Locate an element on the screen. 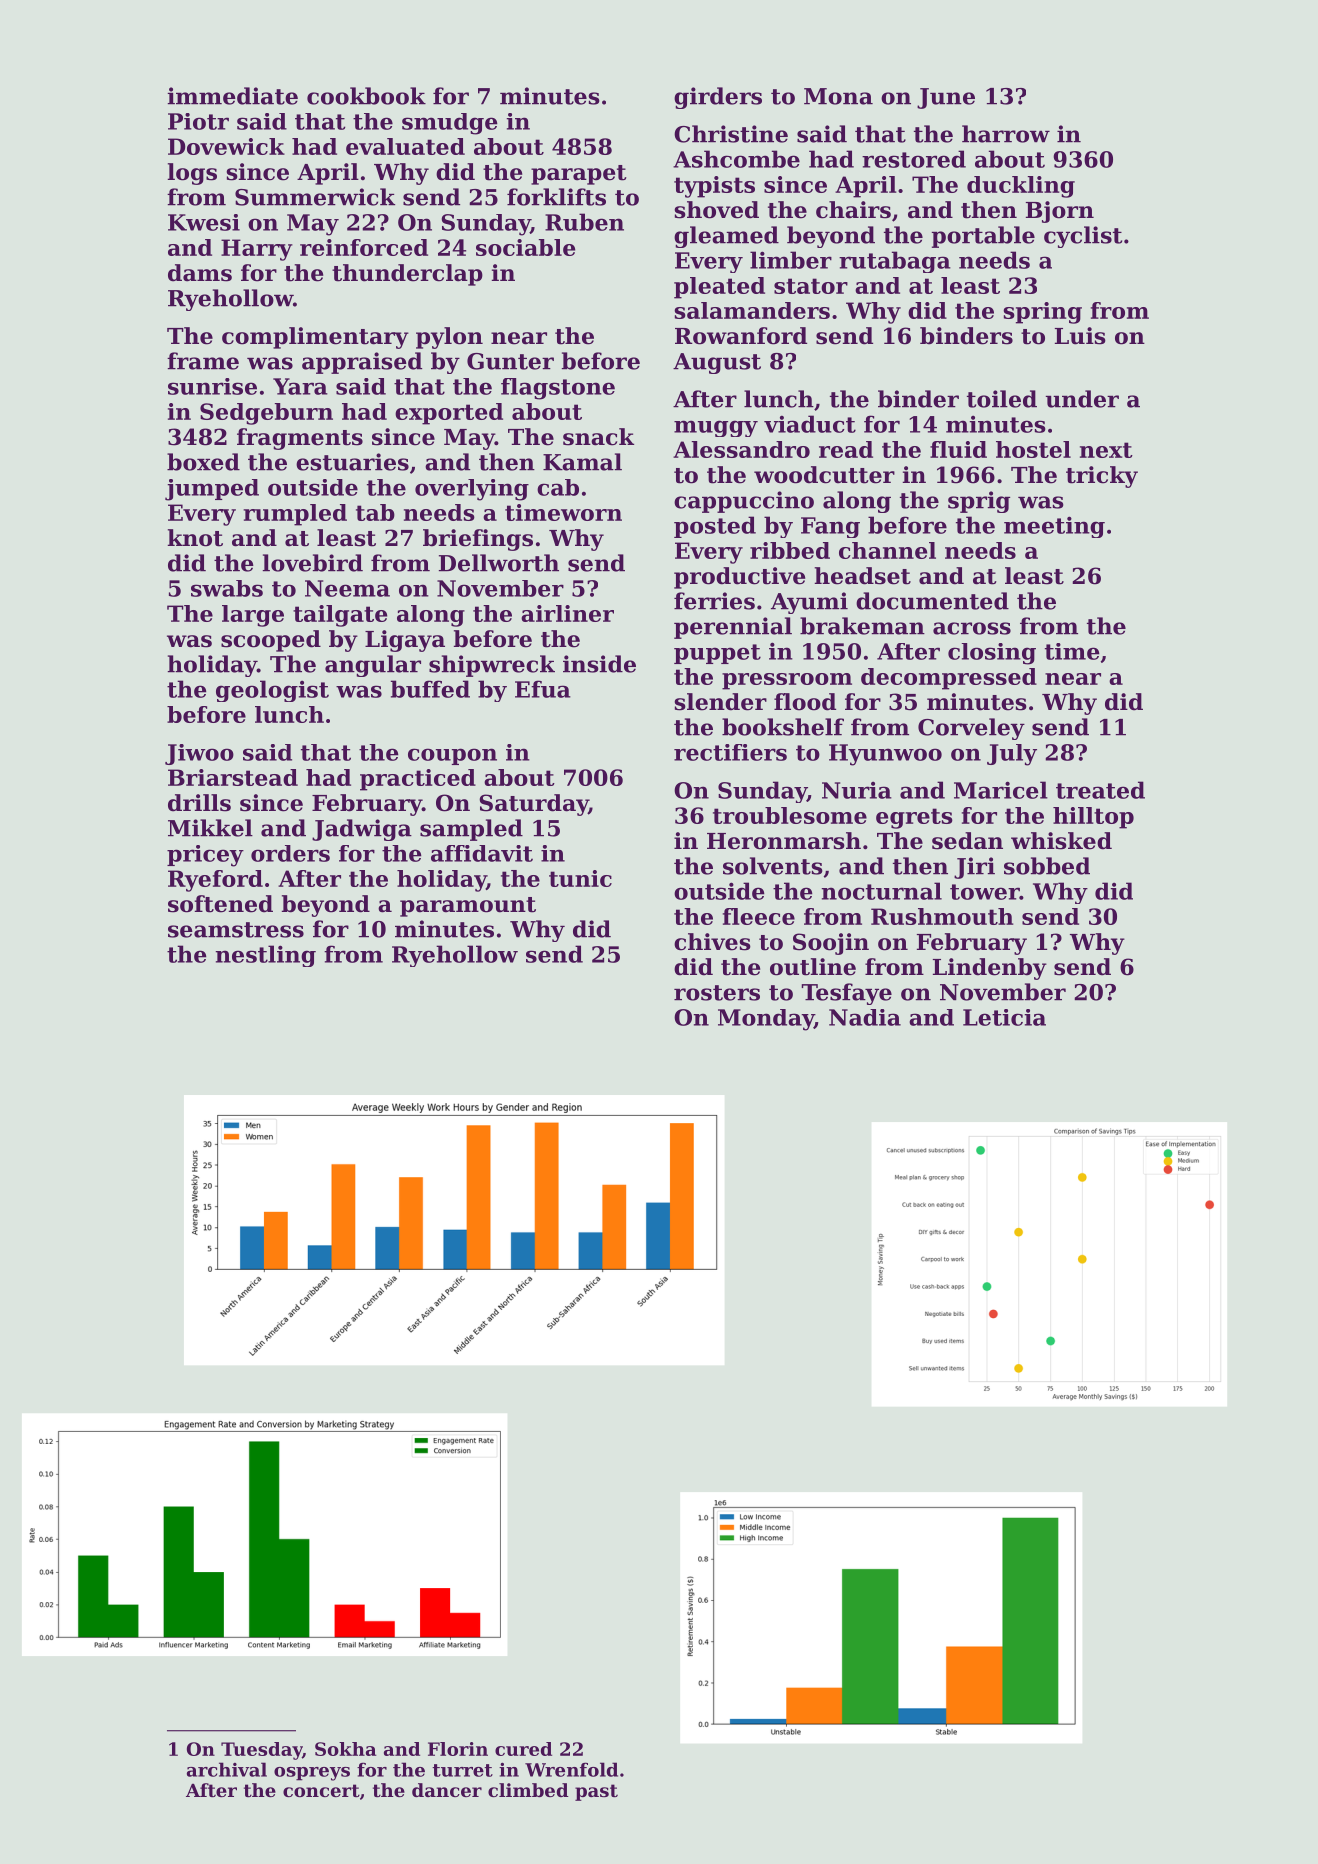 The image size is (1318, 1864). Lindenby is located at coordinates (990, 969).
